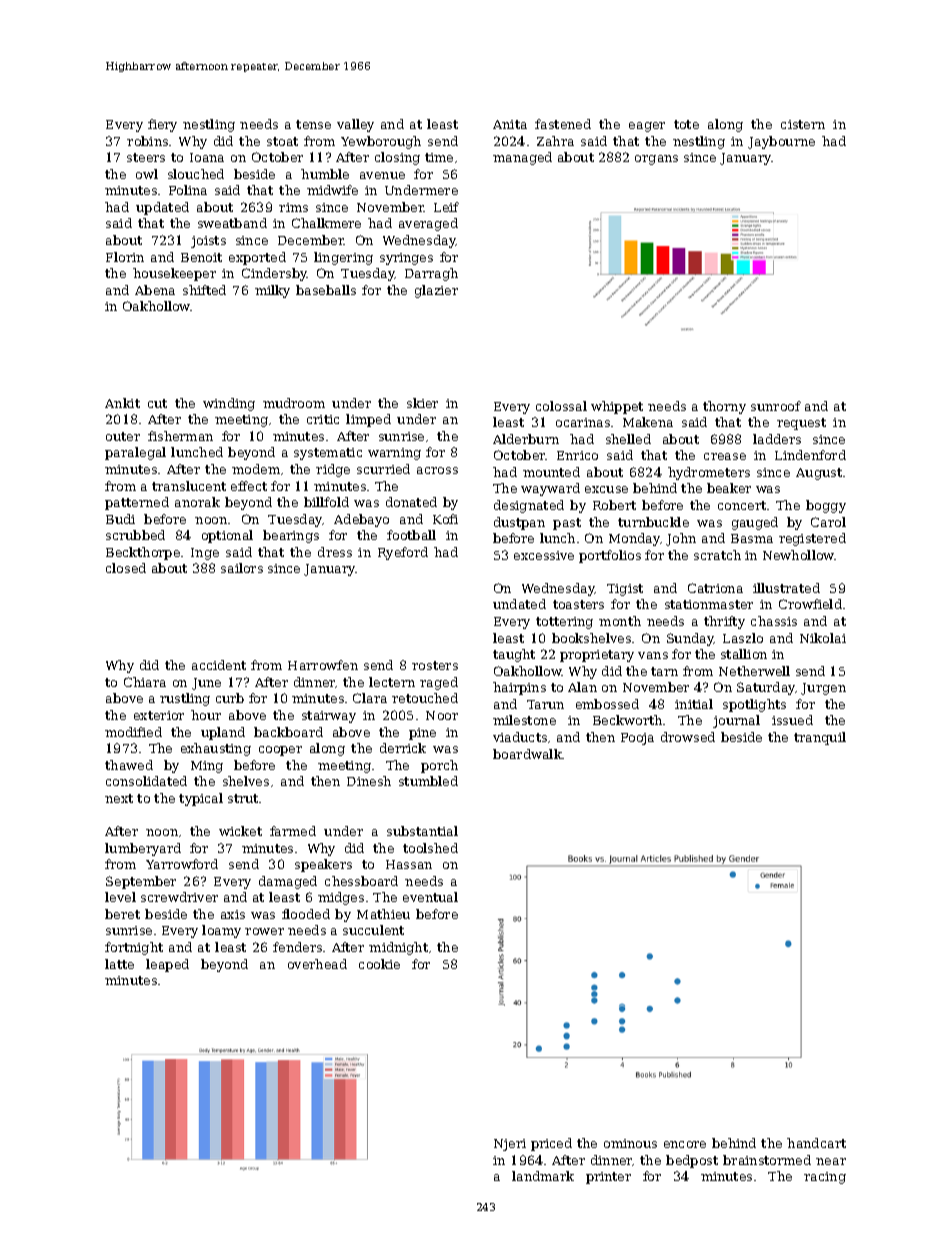 The width and height of the screenshot is (952, 1233). What do you see at coordinates (155, 290) in the screenshot?
I see `Abena` at bounding box center [155, 290].
